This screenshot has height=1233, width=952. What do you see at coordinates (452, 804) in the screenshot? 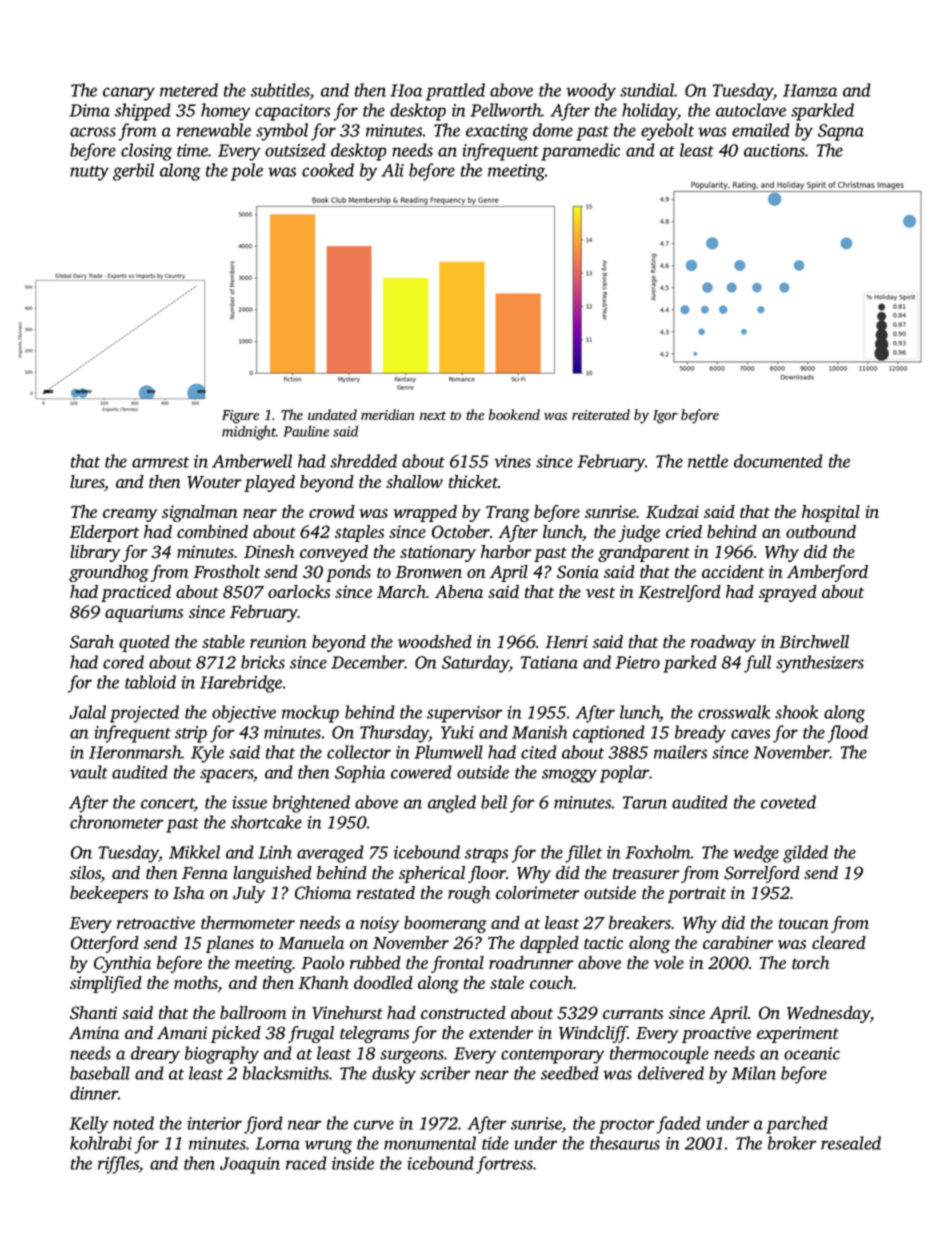
I see `angled` at bounding box center [452, 804].
